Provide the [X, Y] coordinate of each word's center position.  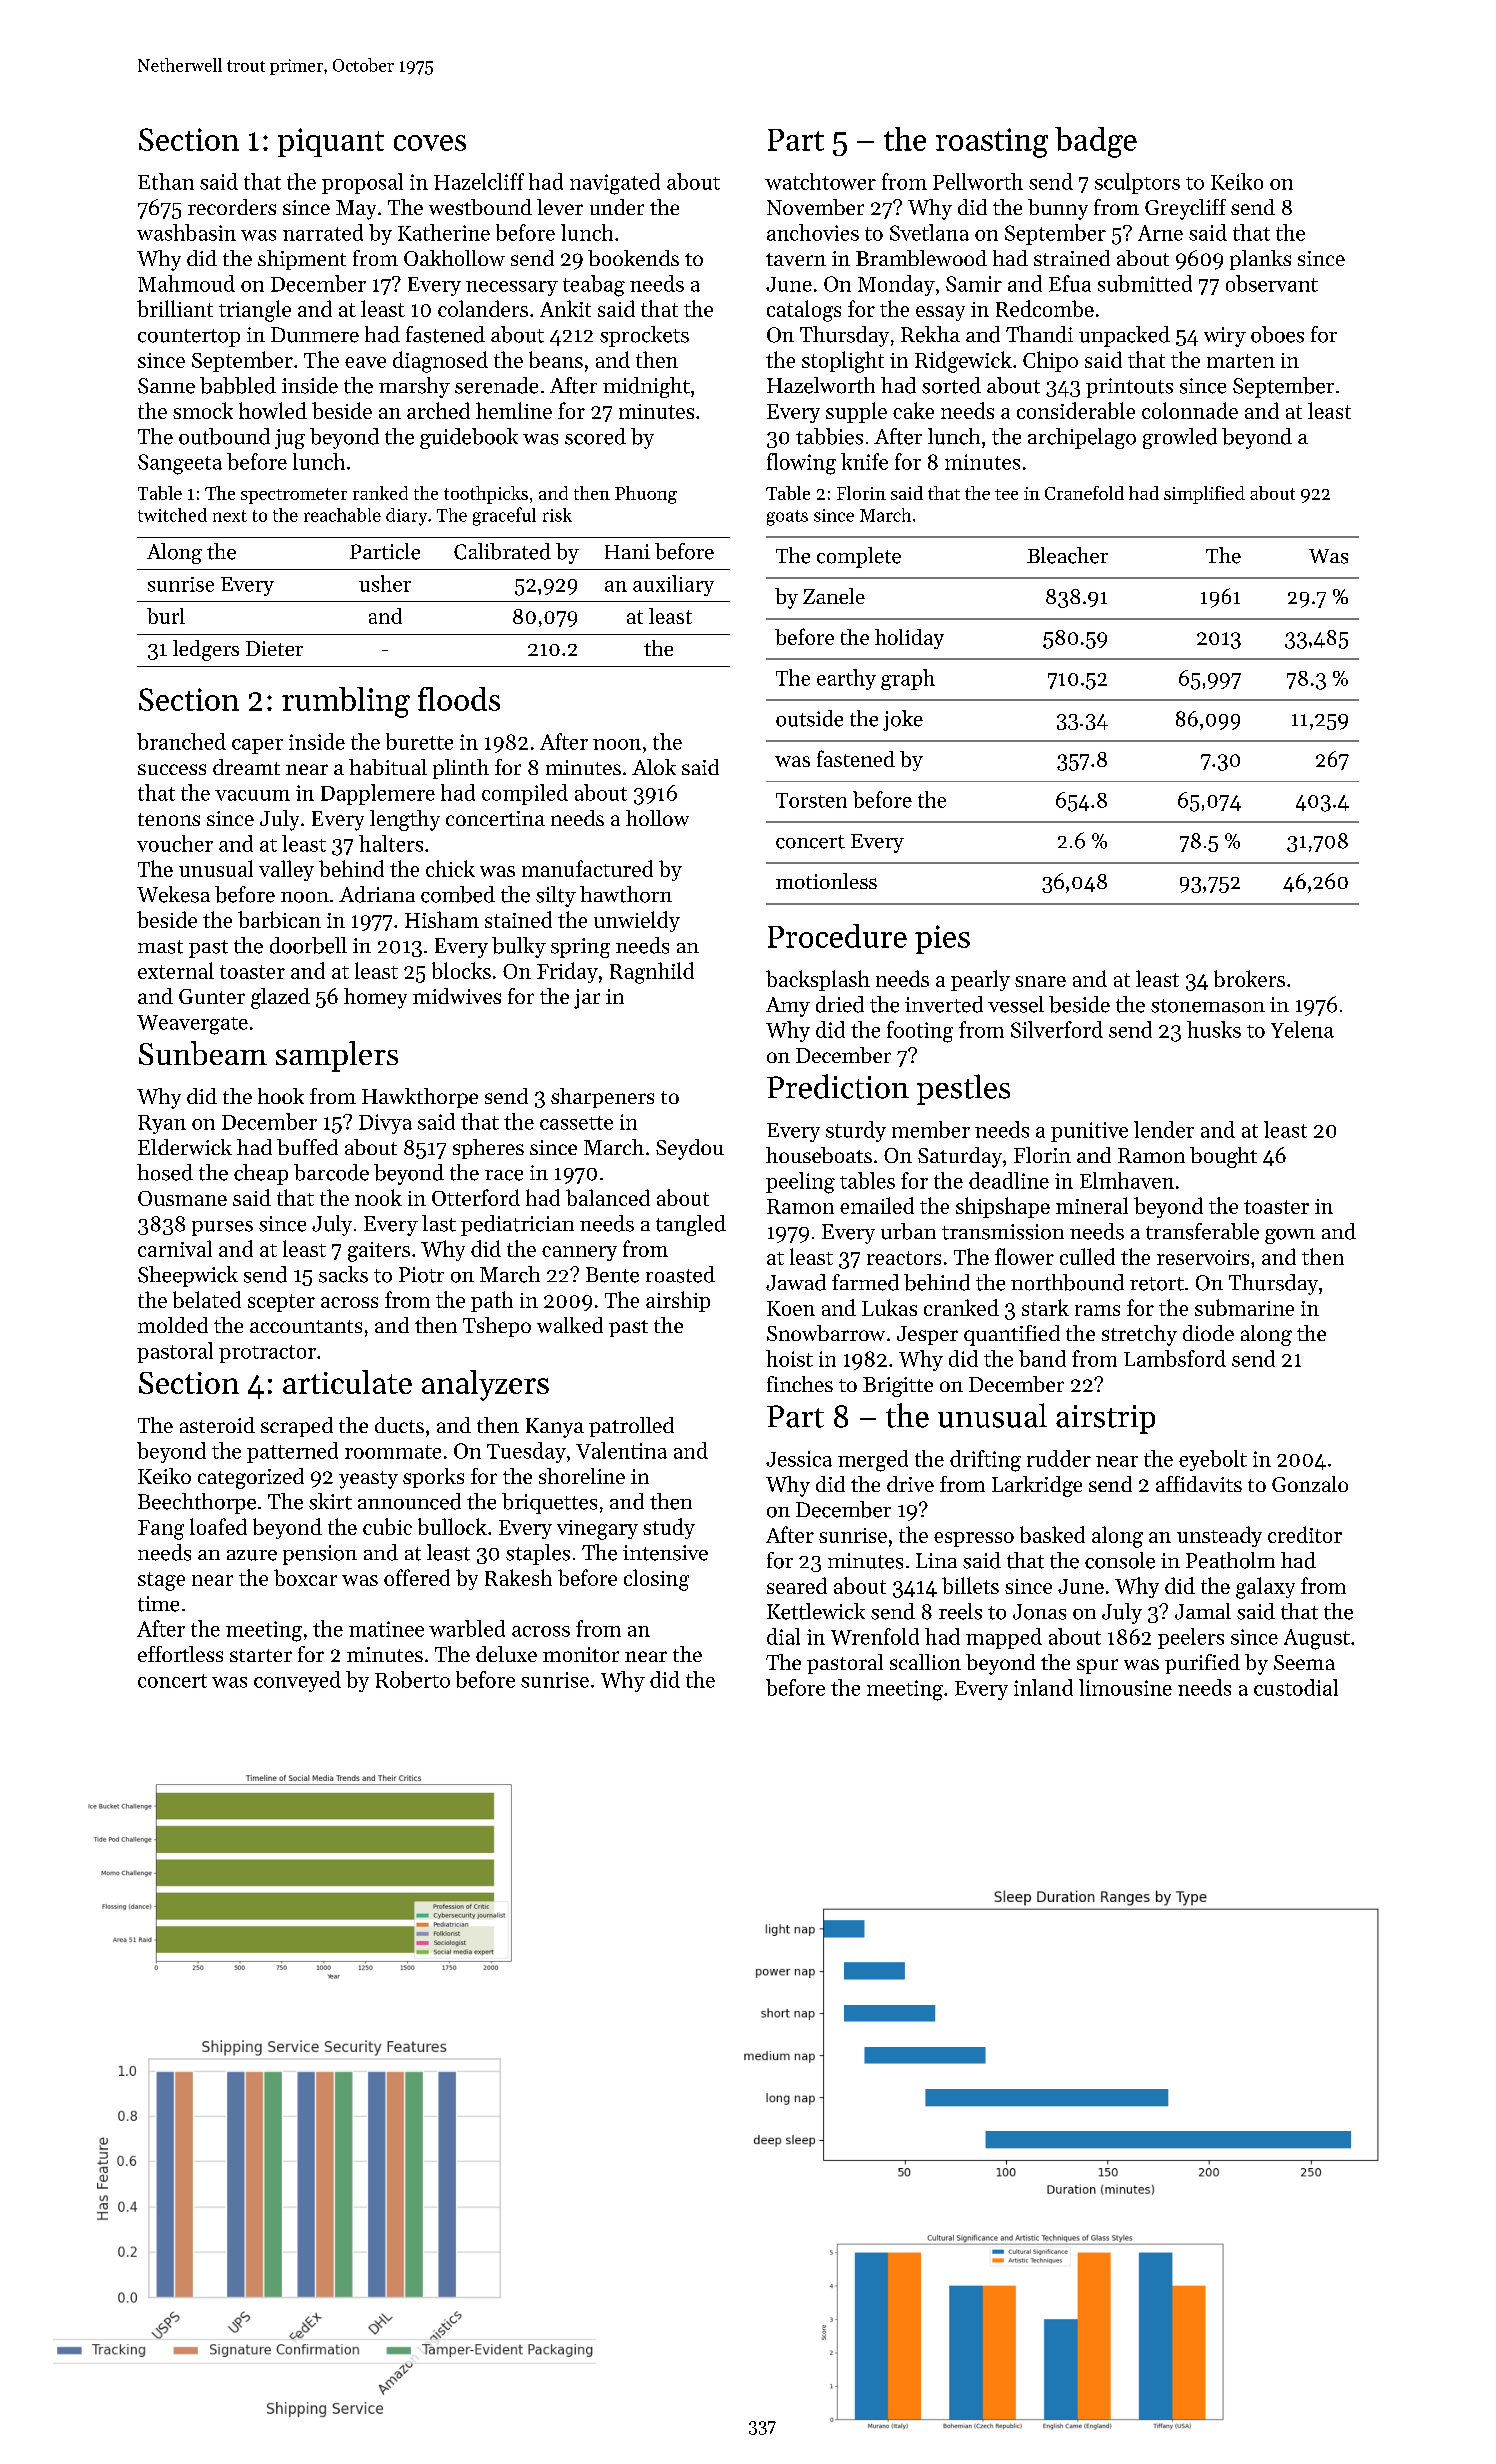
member [931, 1129]
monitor [581, 1654]
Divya [385, 1124]
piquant [331, 142]
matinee [386, 1629]
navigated [615, 184]
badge [1096, 142]
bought [1223, 1157]
